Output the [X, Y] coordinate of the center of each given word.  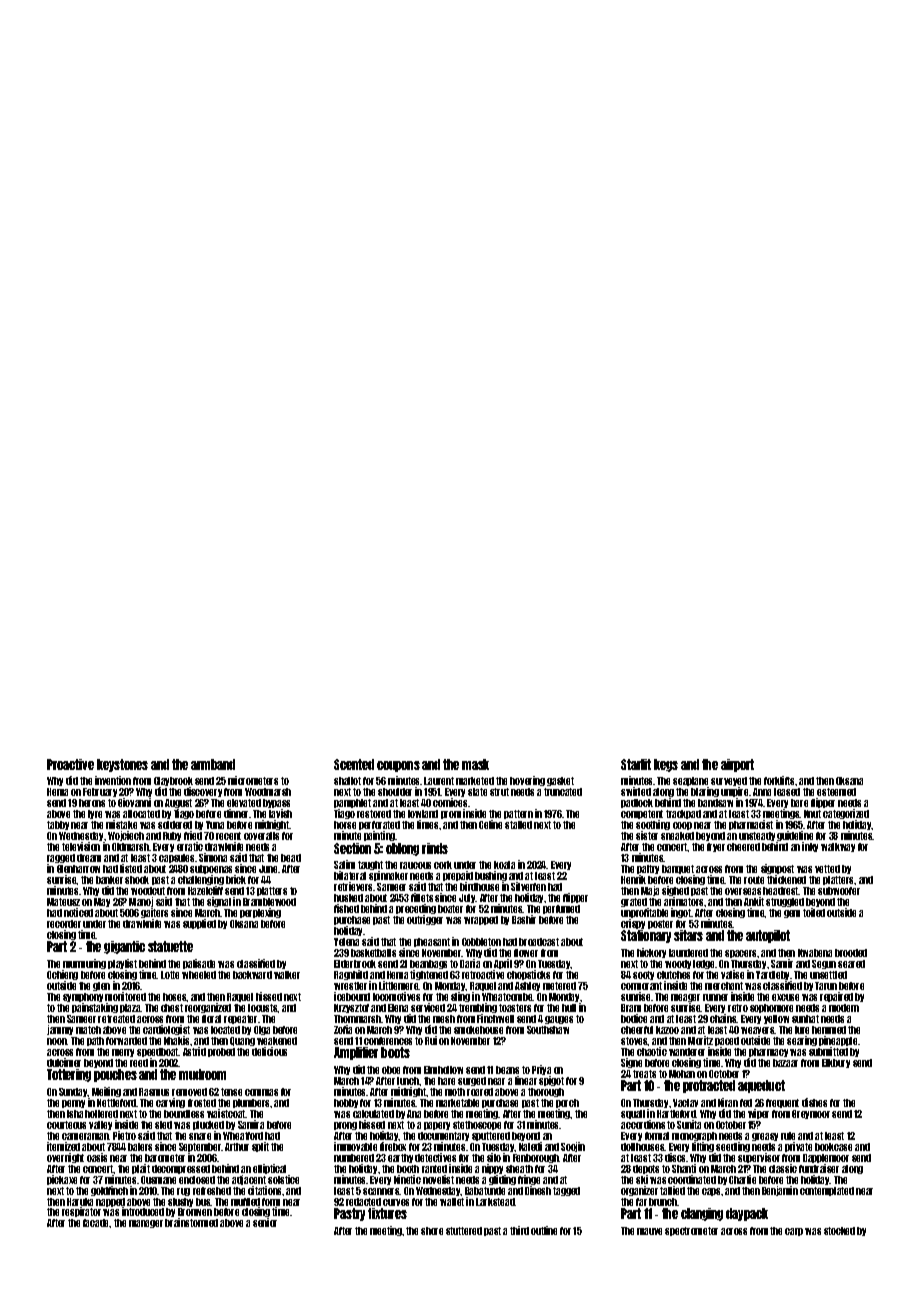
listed [131, 868]
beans [507, 1070]
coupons [398, 766]
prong [345, 1126]
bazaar [785, 1063]
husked [348, 898]
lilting [703, 1147]
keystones [122, 765]
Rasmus [154, 1092]
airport [737, 765]
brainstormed [191, 1223]
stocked [839, 1231]
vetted [827, 869]
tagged [566, 1191]
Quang [242, 1041]
